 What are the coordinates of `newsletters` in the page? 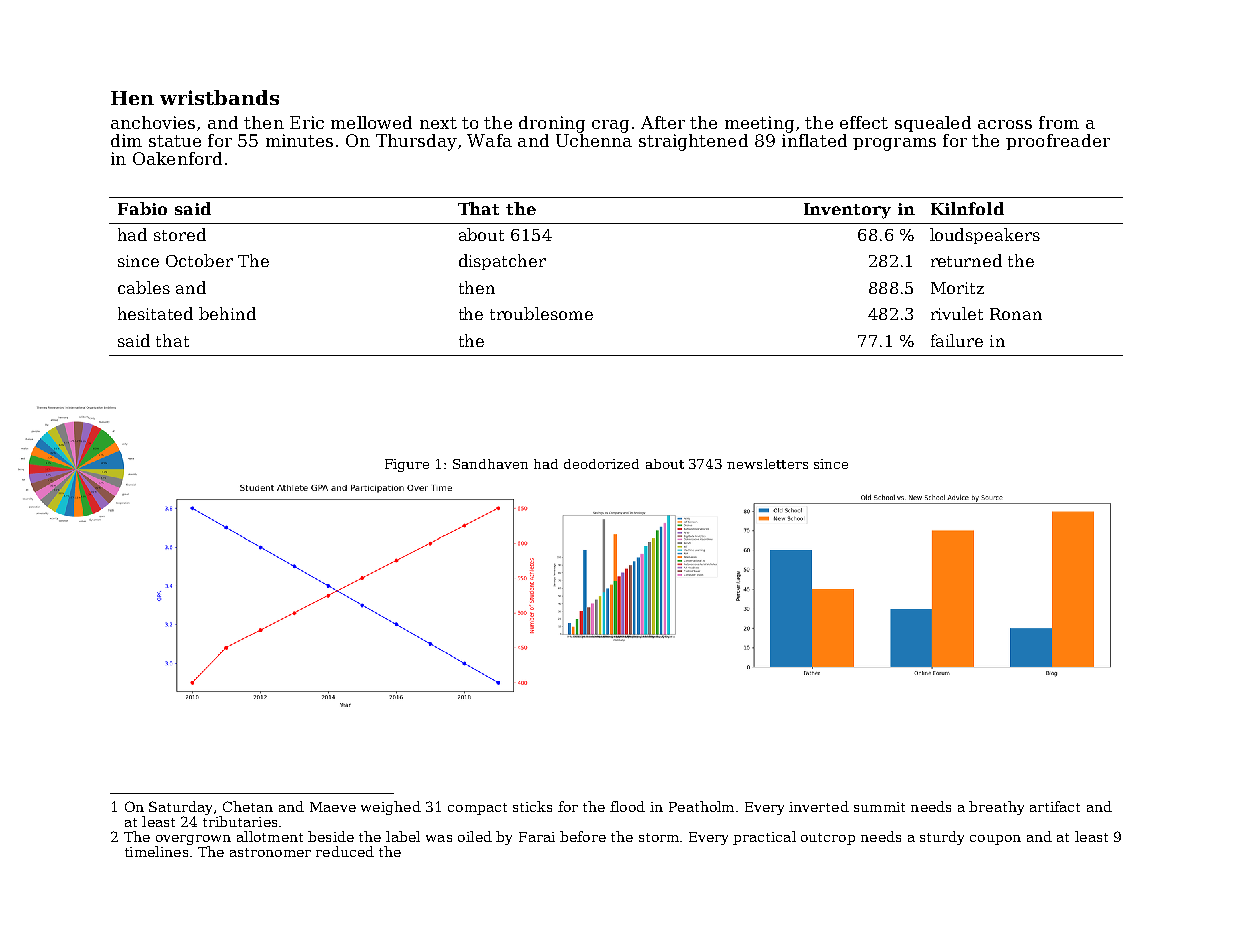 It's located at (767, 464).
